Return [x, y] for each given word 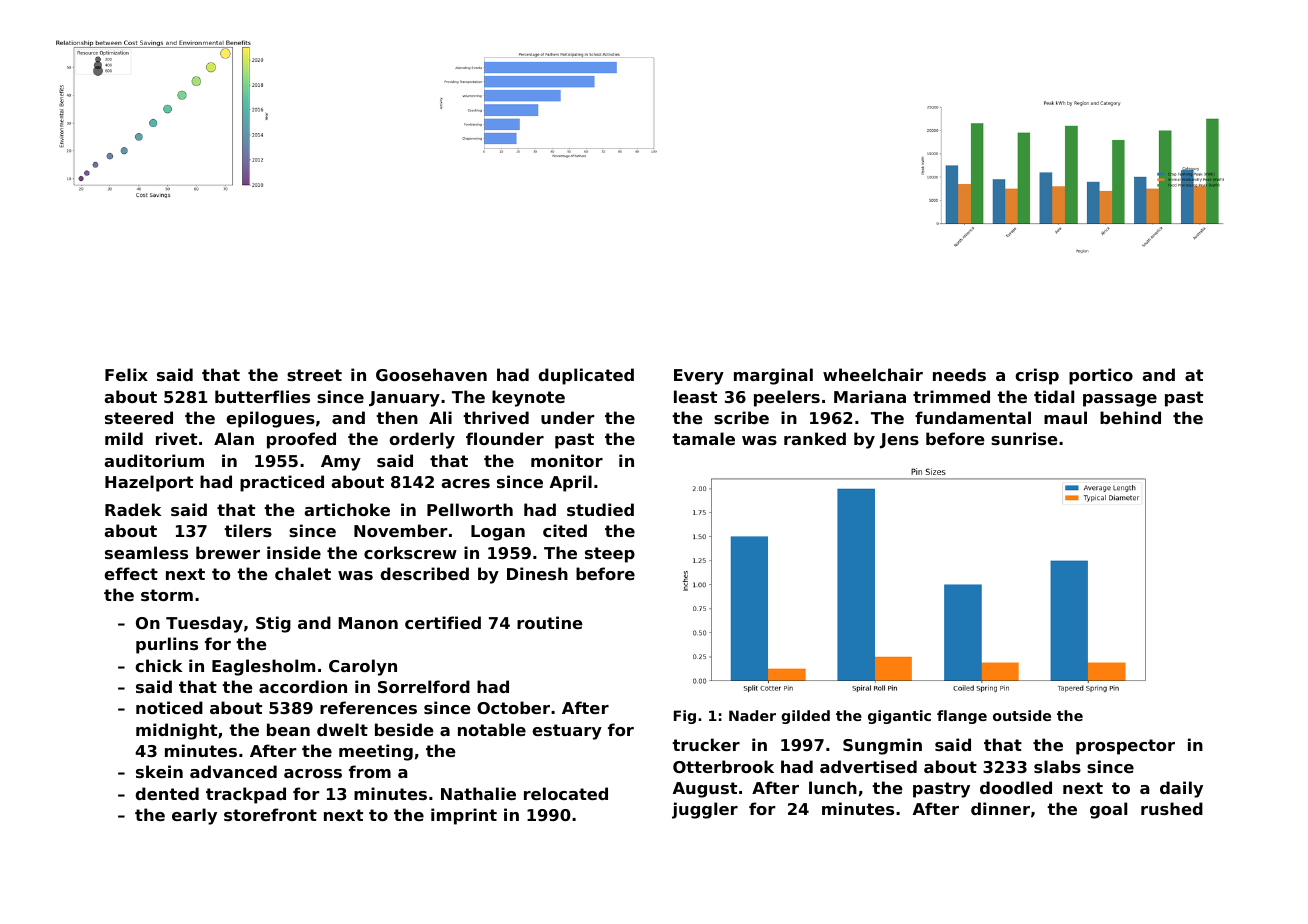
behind [1130, 417]
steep [610, 555]
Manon [368, 623]
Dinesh [537, 573]
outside [1022, 715]
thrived [496, 417]
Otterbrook [723, 766]
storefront [270, 814]
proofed [301, 440]
